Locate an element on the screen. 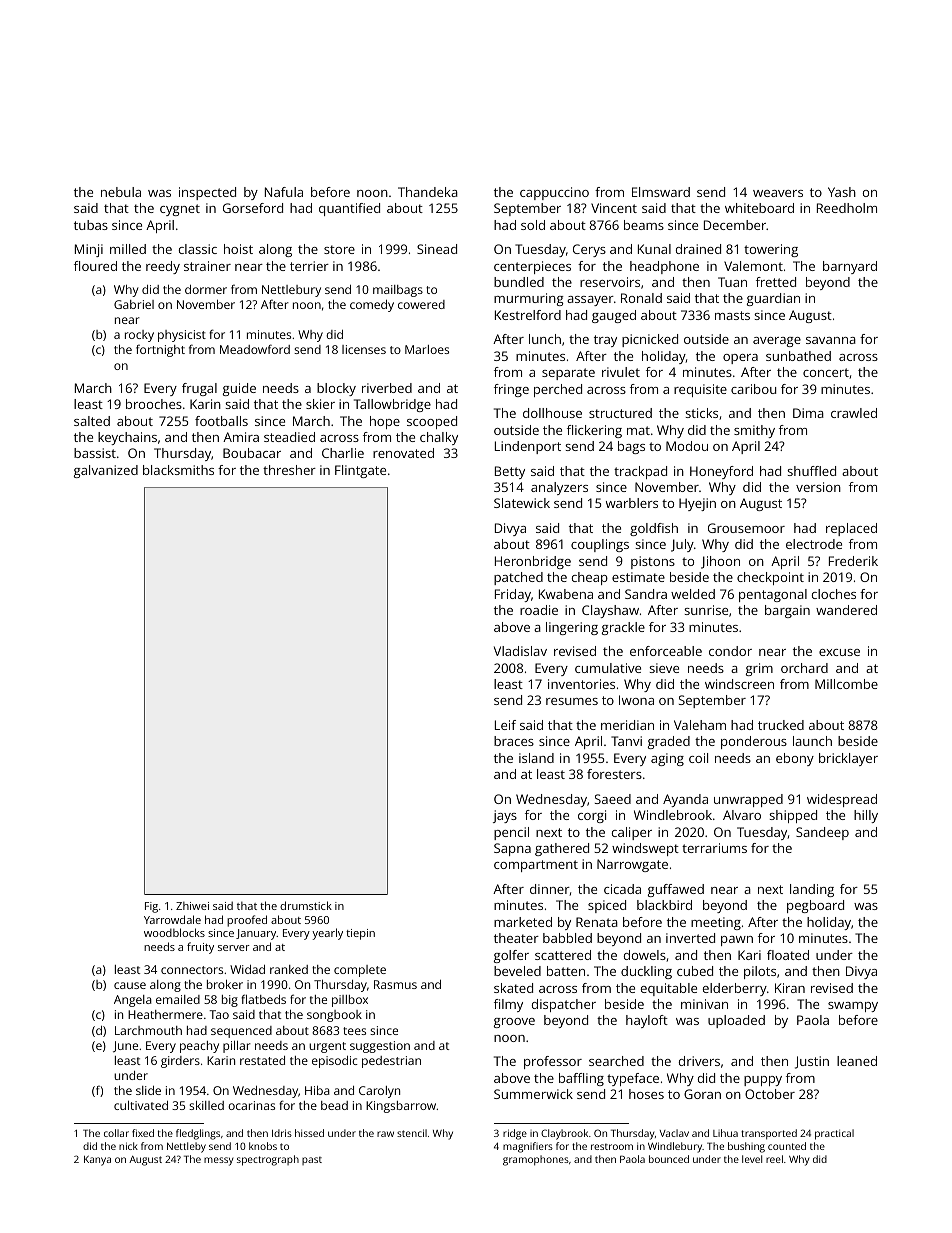 Image resolution: width=952 pixels, height=1233 pixels. gramophones is located at coordinates (536, 1160).
